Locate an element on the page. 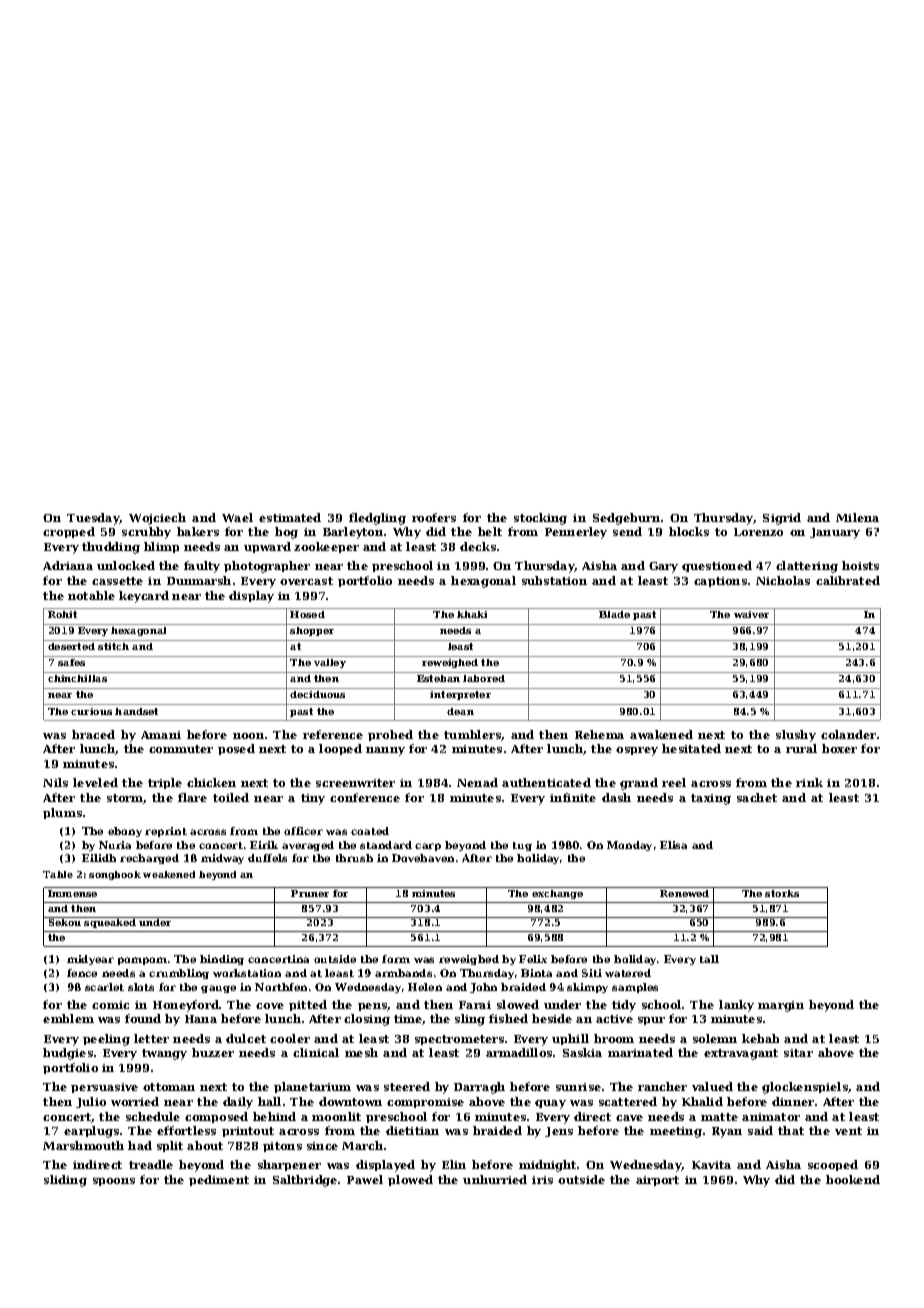 The height and width of the page is (1308, 924). binding is located at coordinates (222, 960).
